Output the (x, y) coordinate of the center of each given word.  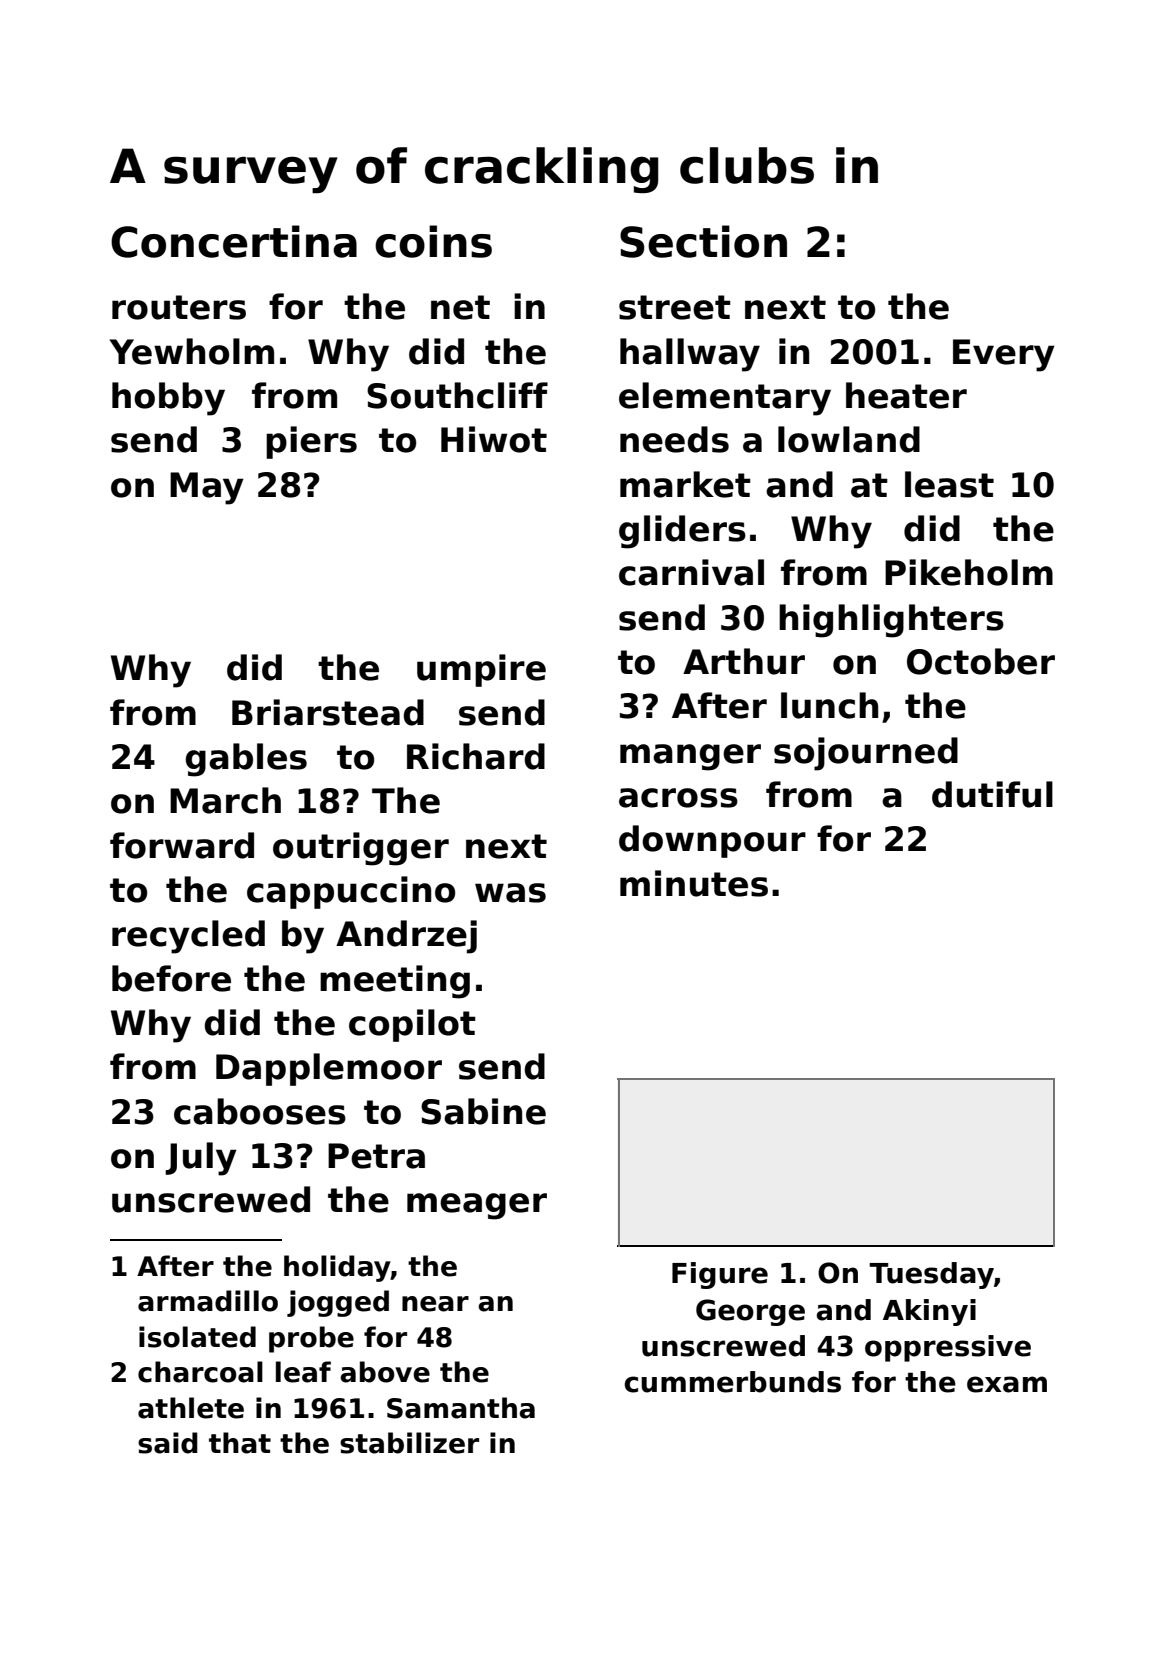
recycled (188, 937)
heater (906, 395)
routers (179, 307)
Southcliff (457, 395)
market (685, 484)
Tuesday (931, 1275)
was (510, 893)
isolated (197, 1337)
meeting (395, 982)
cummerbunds (732, 1382)
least (949, 484)
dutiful (992, 794)
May (207, 488)
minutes (694, 883)
